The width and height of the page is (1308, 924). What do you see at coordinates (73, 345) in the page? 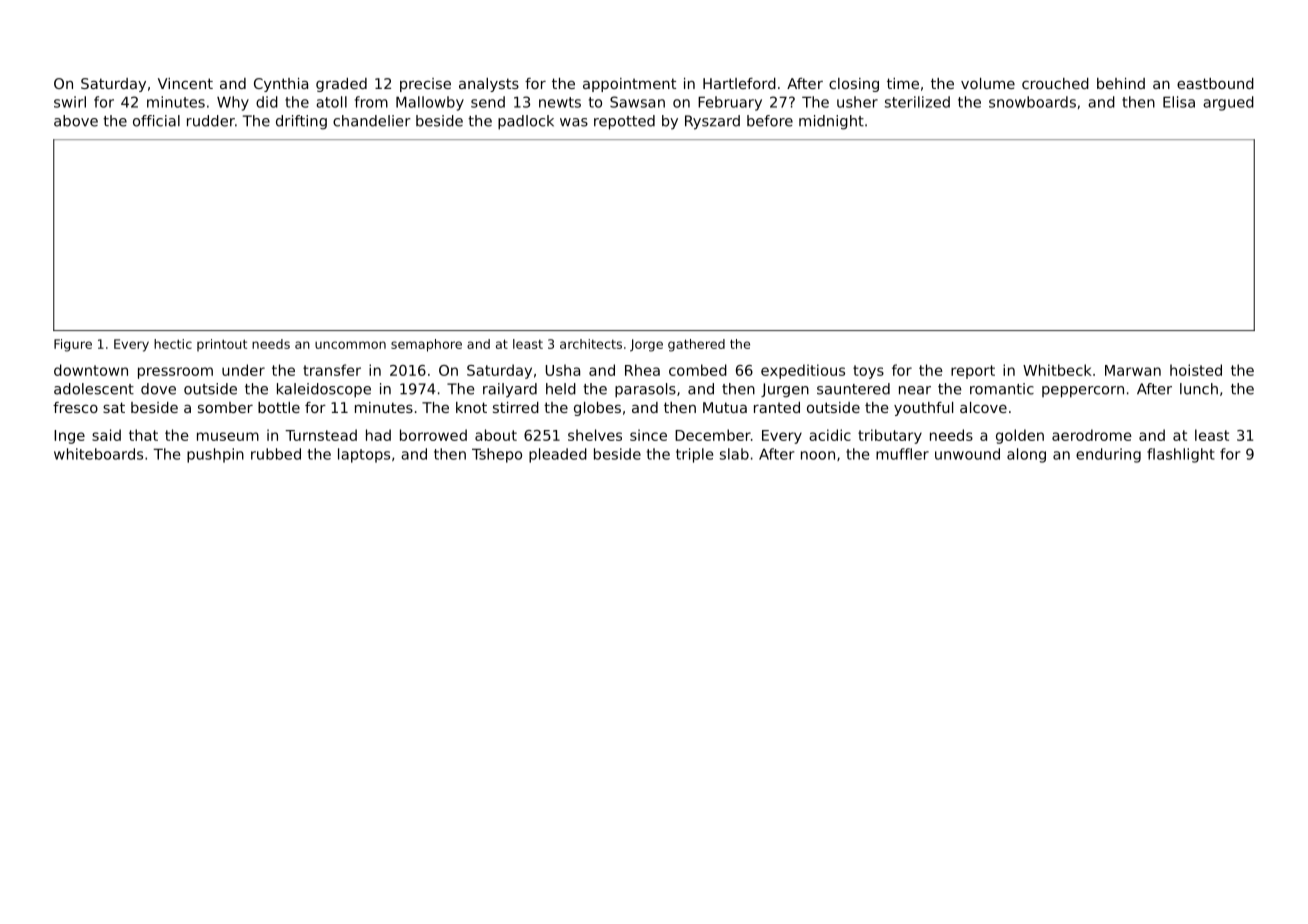
I see `Figure` at bounding box center [73, 345].
